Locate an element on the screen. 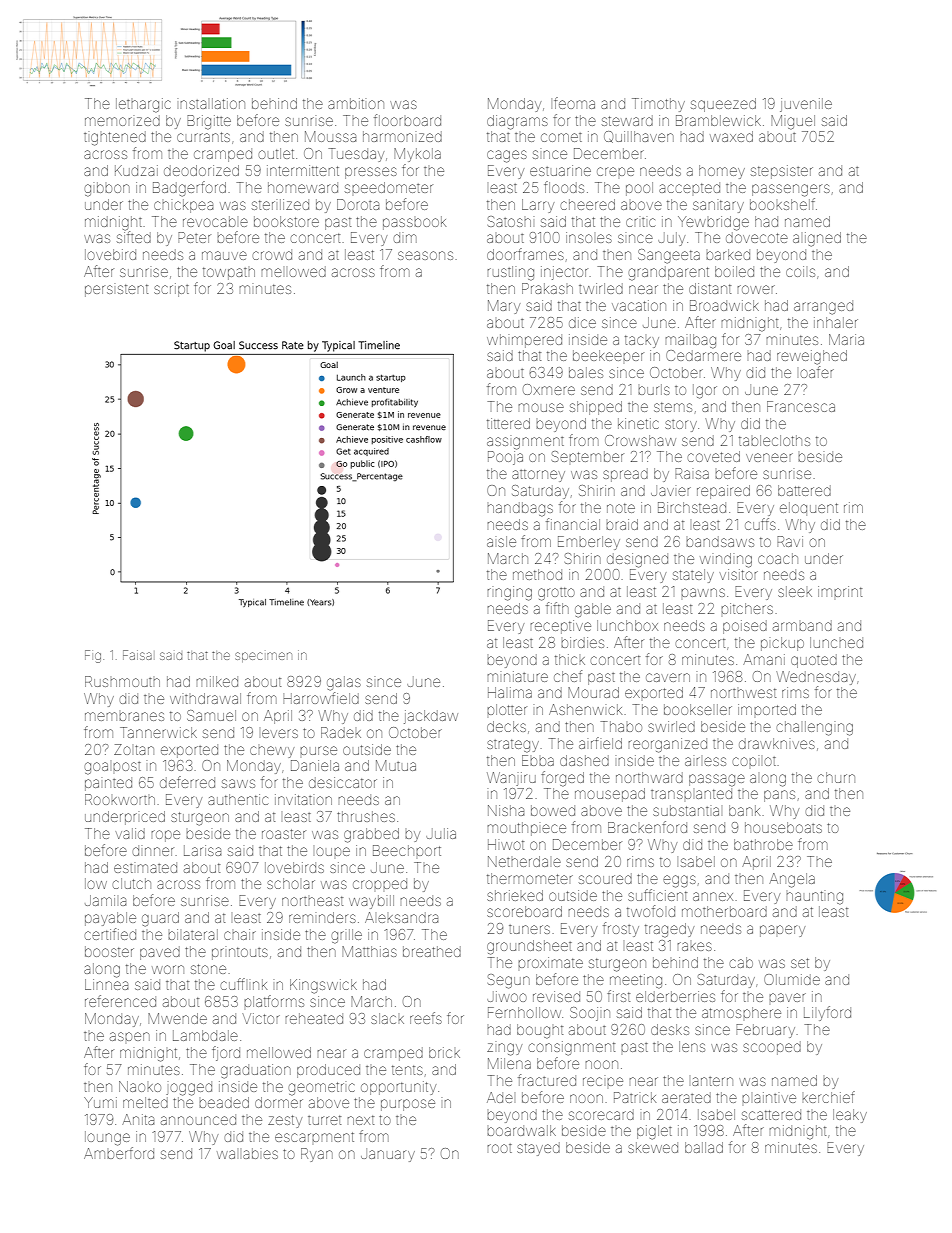  aisle is located at coordinates (501, 541).
